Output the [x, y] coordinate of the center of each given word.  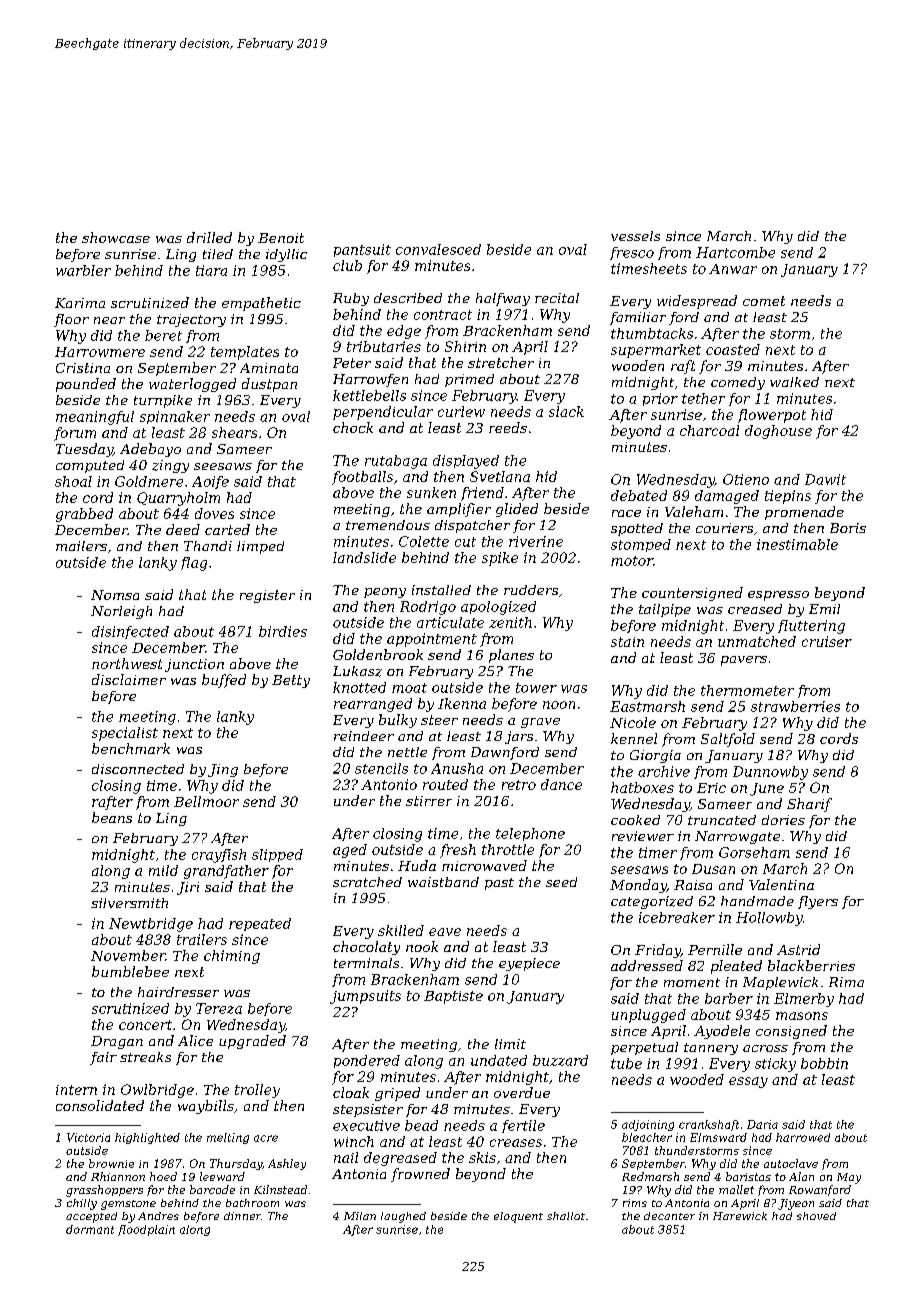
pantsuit [362, 250]
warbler [83, 270]
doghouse [778, 432]
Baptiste [453, 997]
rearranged [373, 705]
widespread [697, 302]
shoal [73, 481]
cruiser [827, 641]
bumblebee [130, 971]
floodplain [146, 1230]
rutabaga [396, 462]
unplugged [649, 1016]
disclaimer [129, 679]
